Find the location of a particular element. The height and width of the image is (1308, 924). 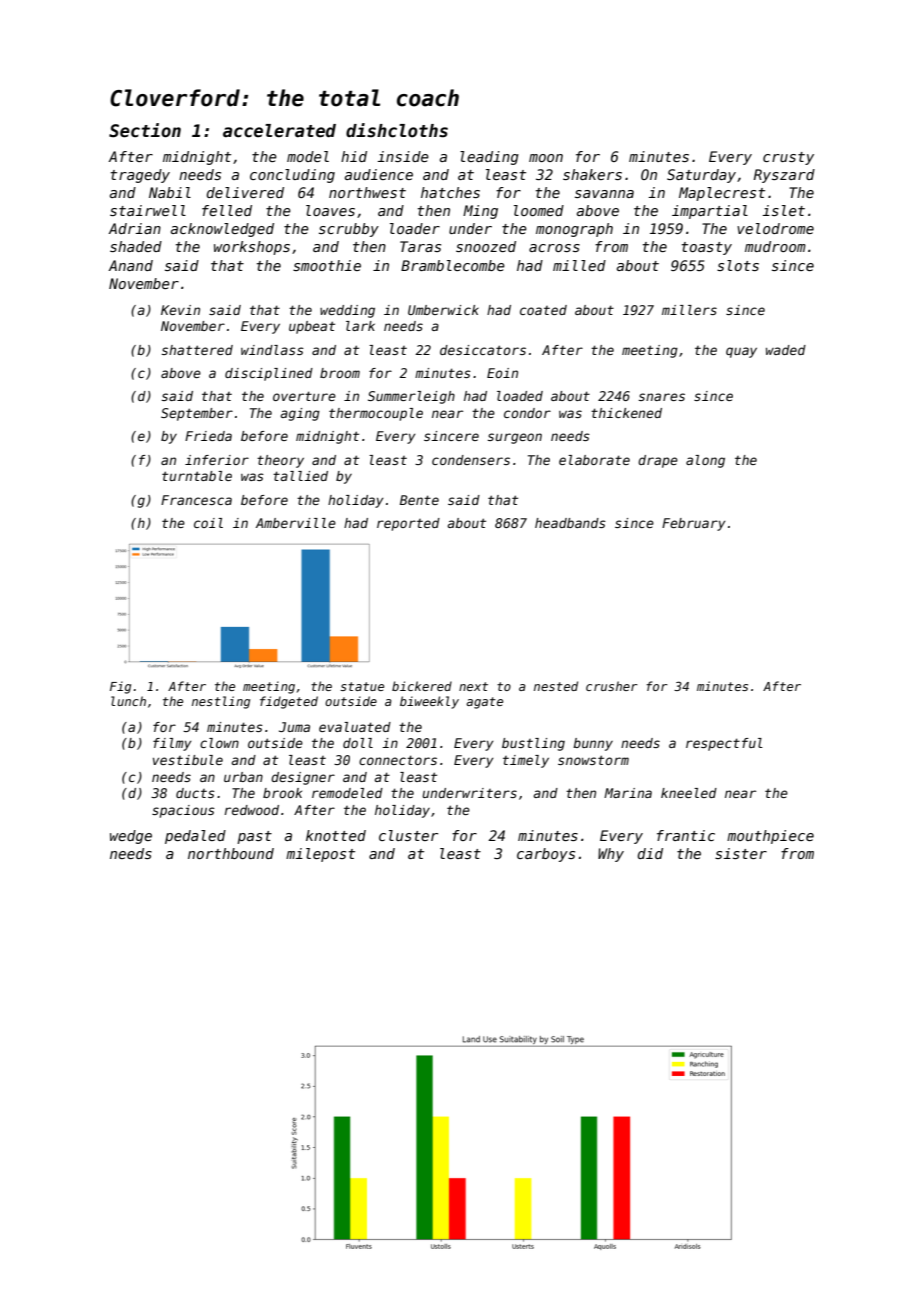

Section is located at coordinates (145, 130).
